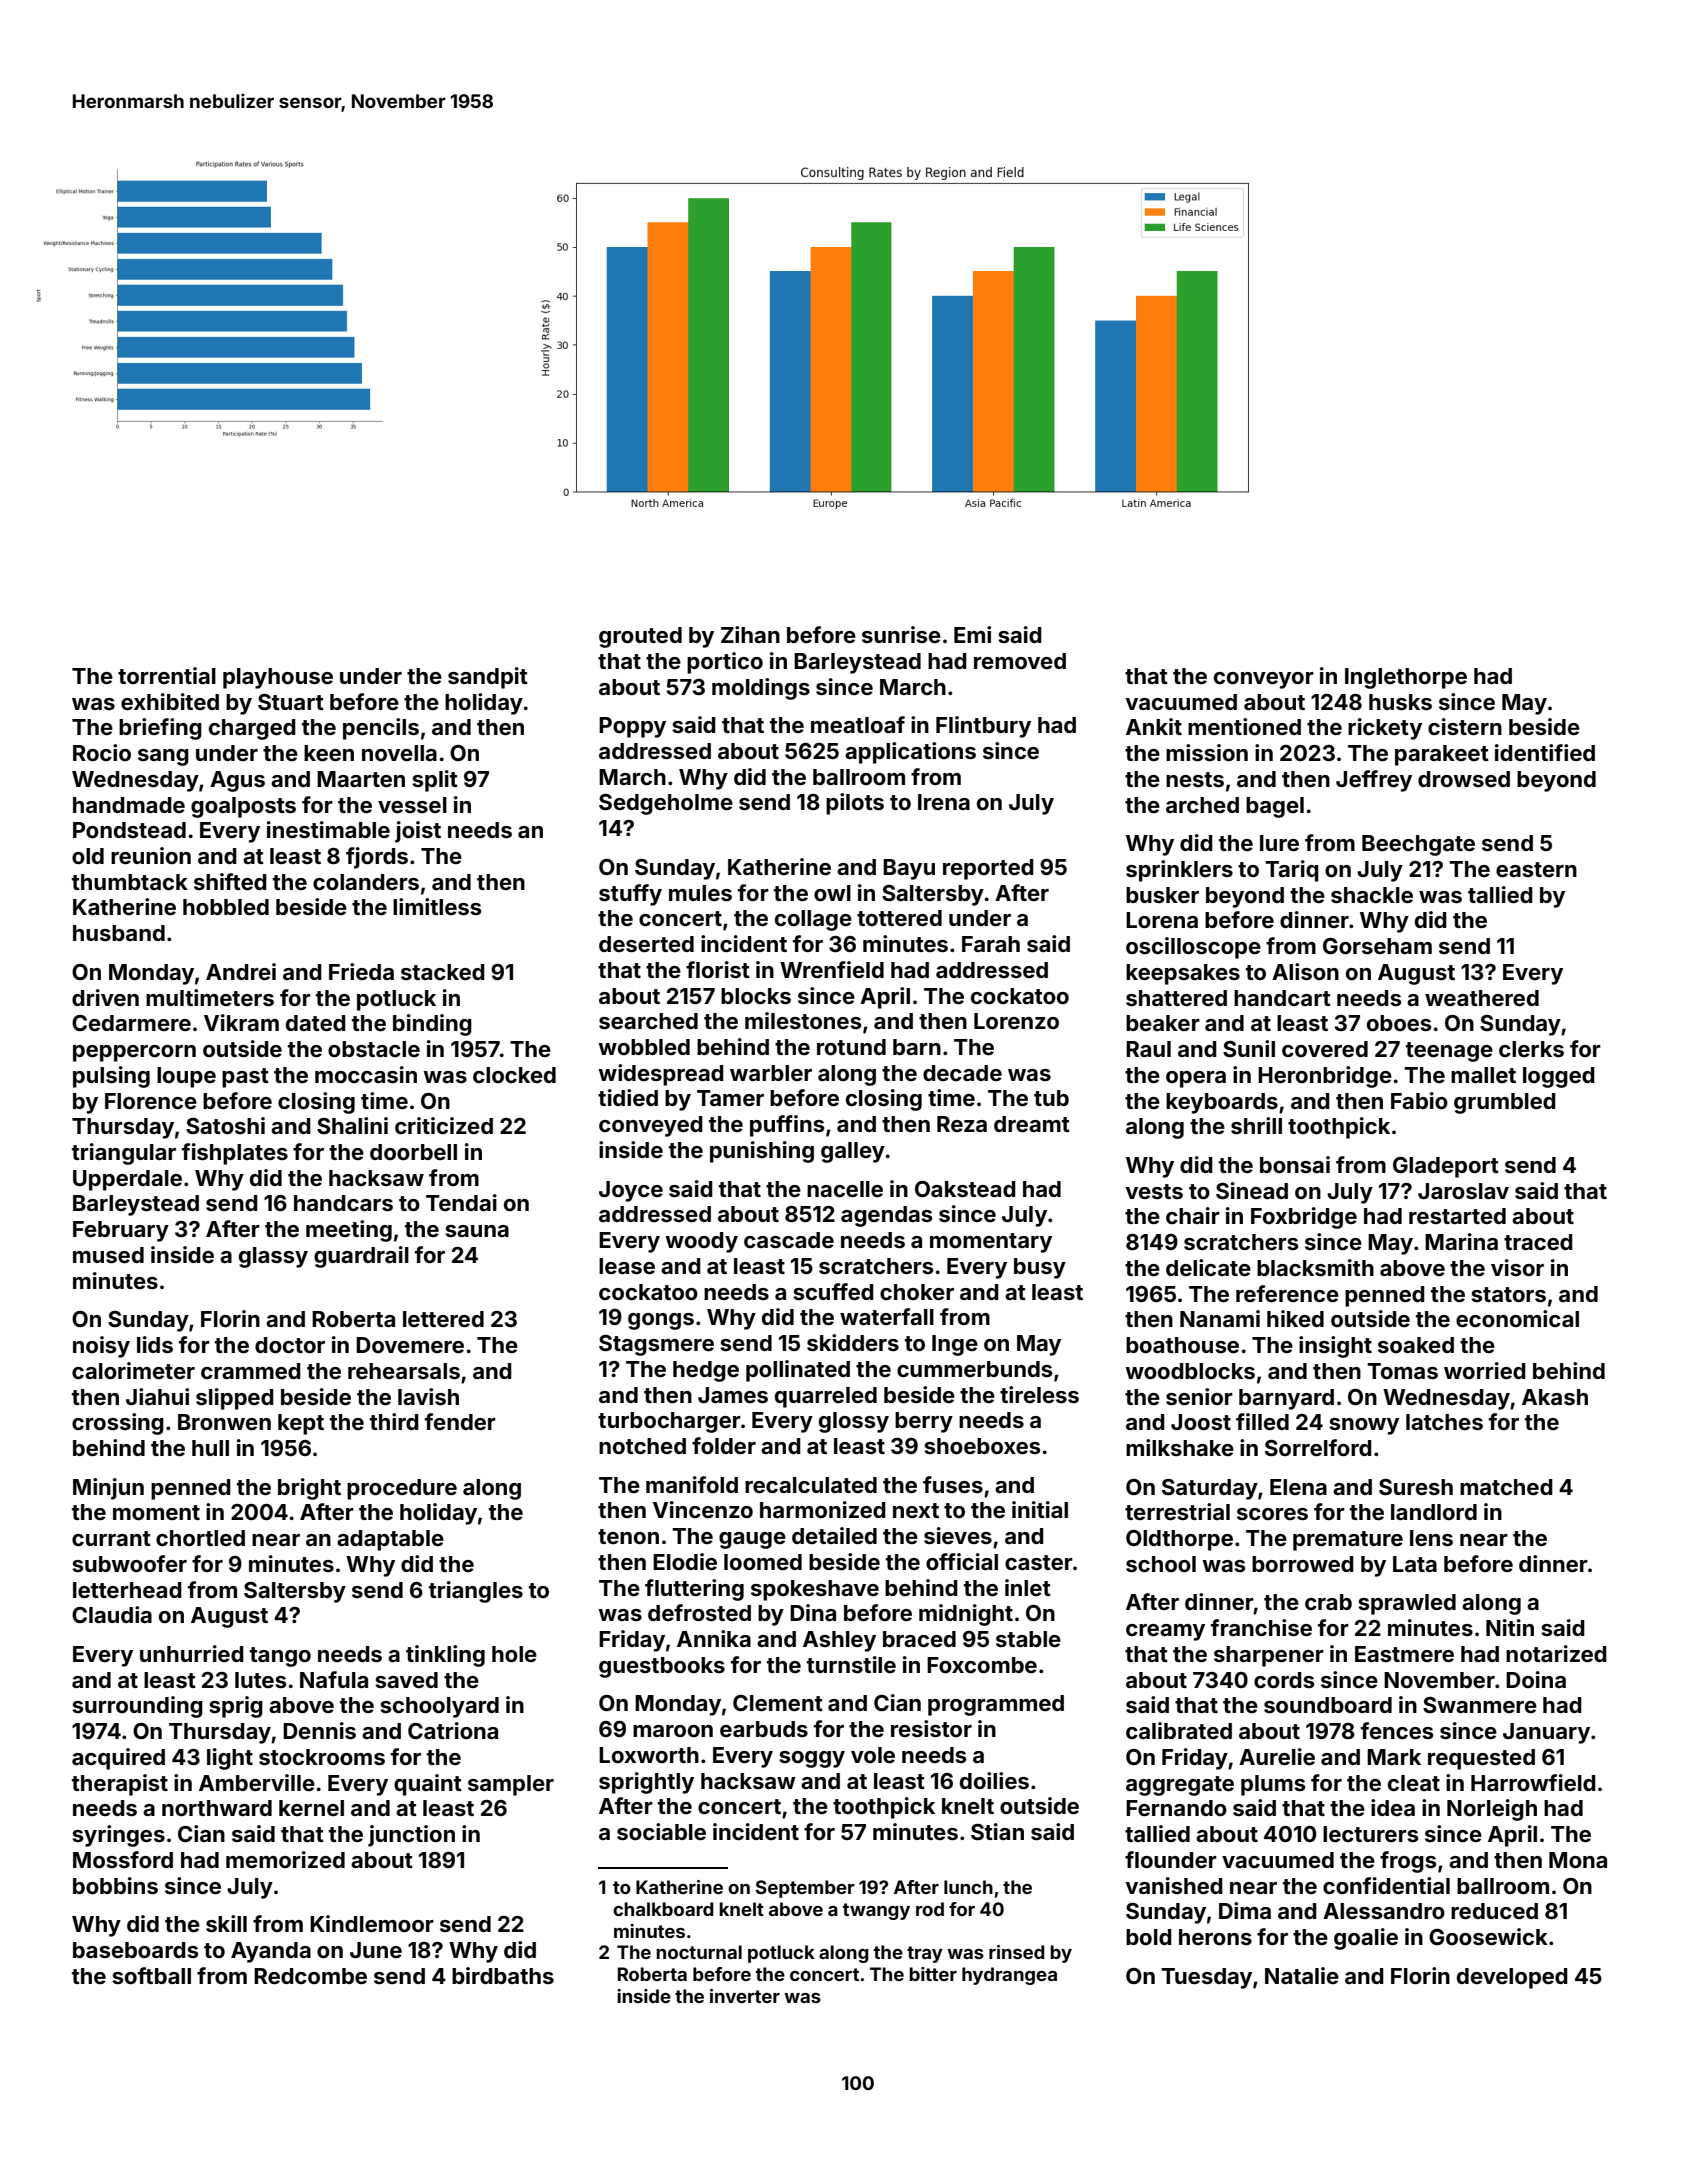  Describe the element at coordinates (1555, 1397) in the screenshot. I see `Akash` at that location.
